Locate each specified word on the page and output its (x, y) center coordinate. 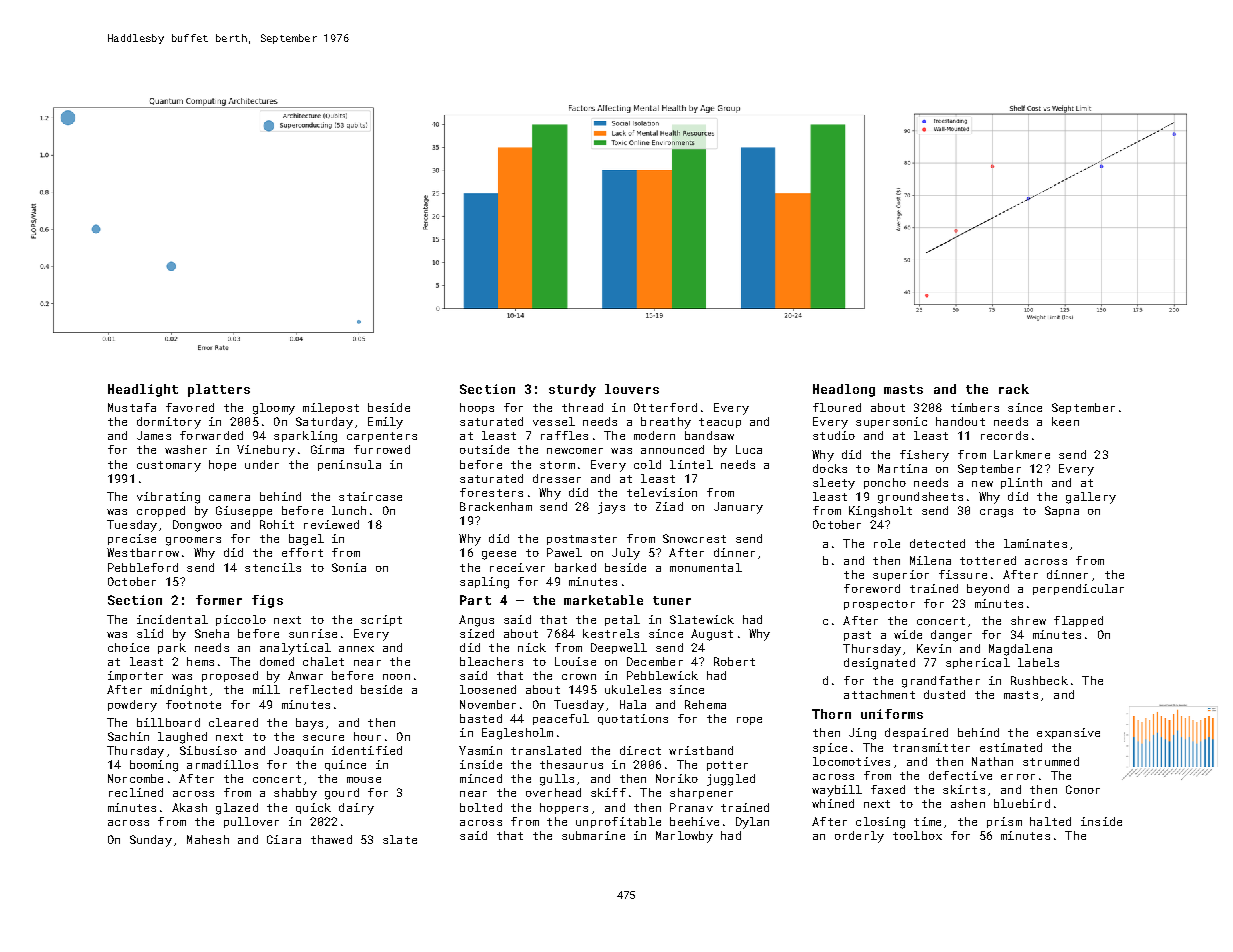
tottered (988, 560)
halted (1050, 821)
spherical (978, 663)
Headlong (844, 390)
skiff (608, 792)
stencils (273, 567)
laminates (1035, 543)
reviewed (331, 524)
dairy (356, 809)
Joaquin (298, 751)
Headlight (143, 390)
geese (499, 555)
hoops (477, 408)
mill (266, 689)
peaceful (561, 719)
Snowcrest (694, 538)
